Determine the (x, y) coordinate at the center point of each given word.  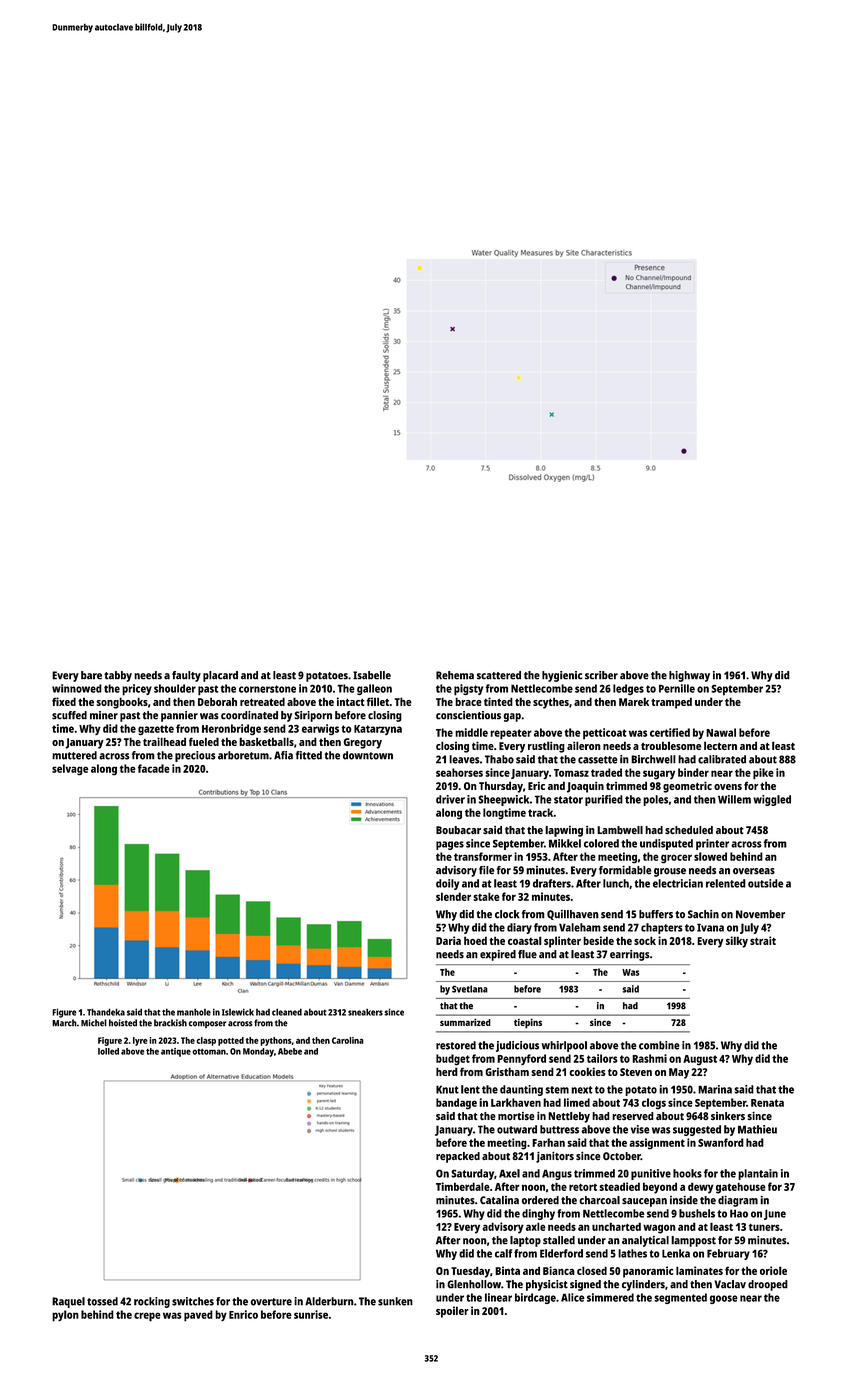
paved (198, 1316)
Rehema (455, 675)
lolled (108, 1051)
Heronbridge (231, 729)
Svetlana (470, 989)
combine (659, 1045)
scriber (601, 675)
